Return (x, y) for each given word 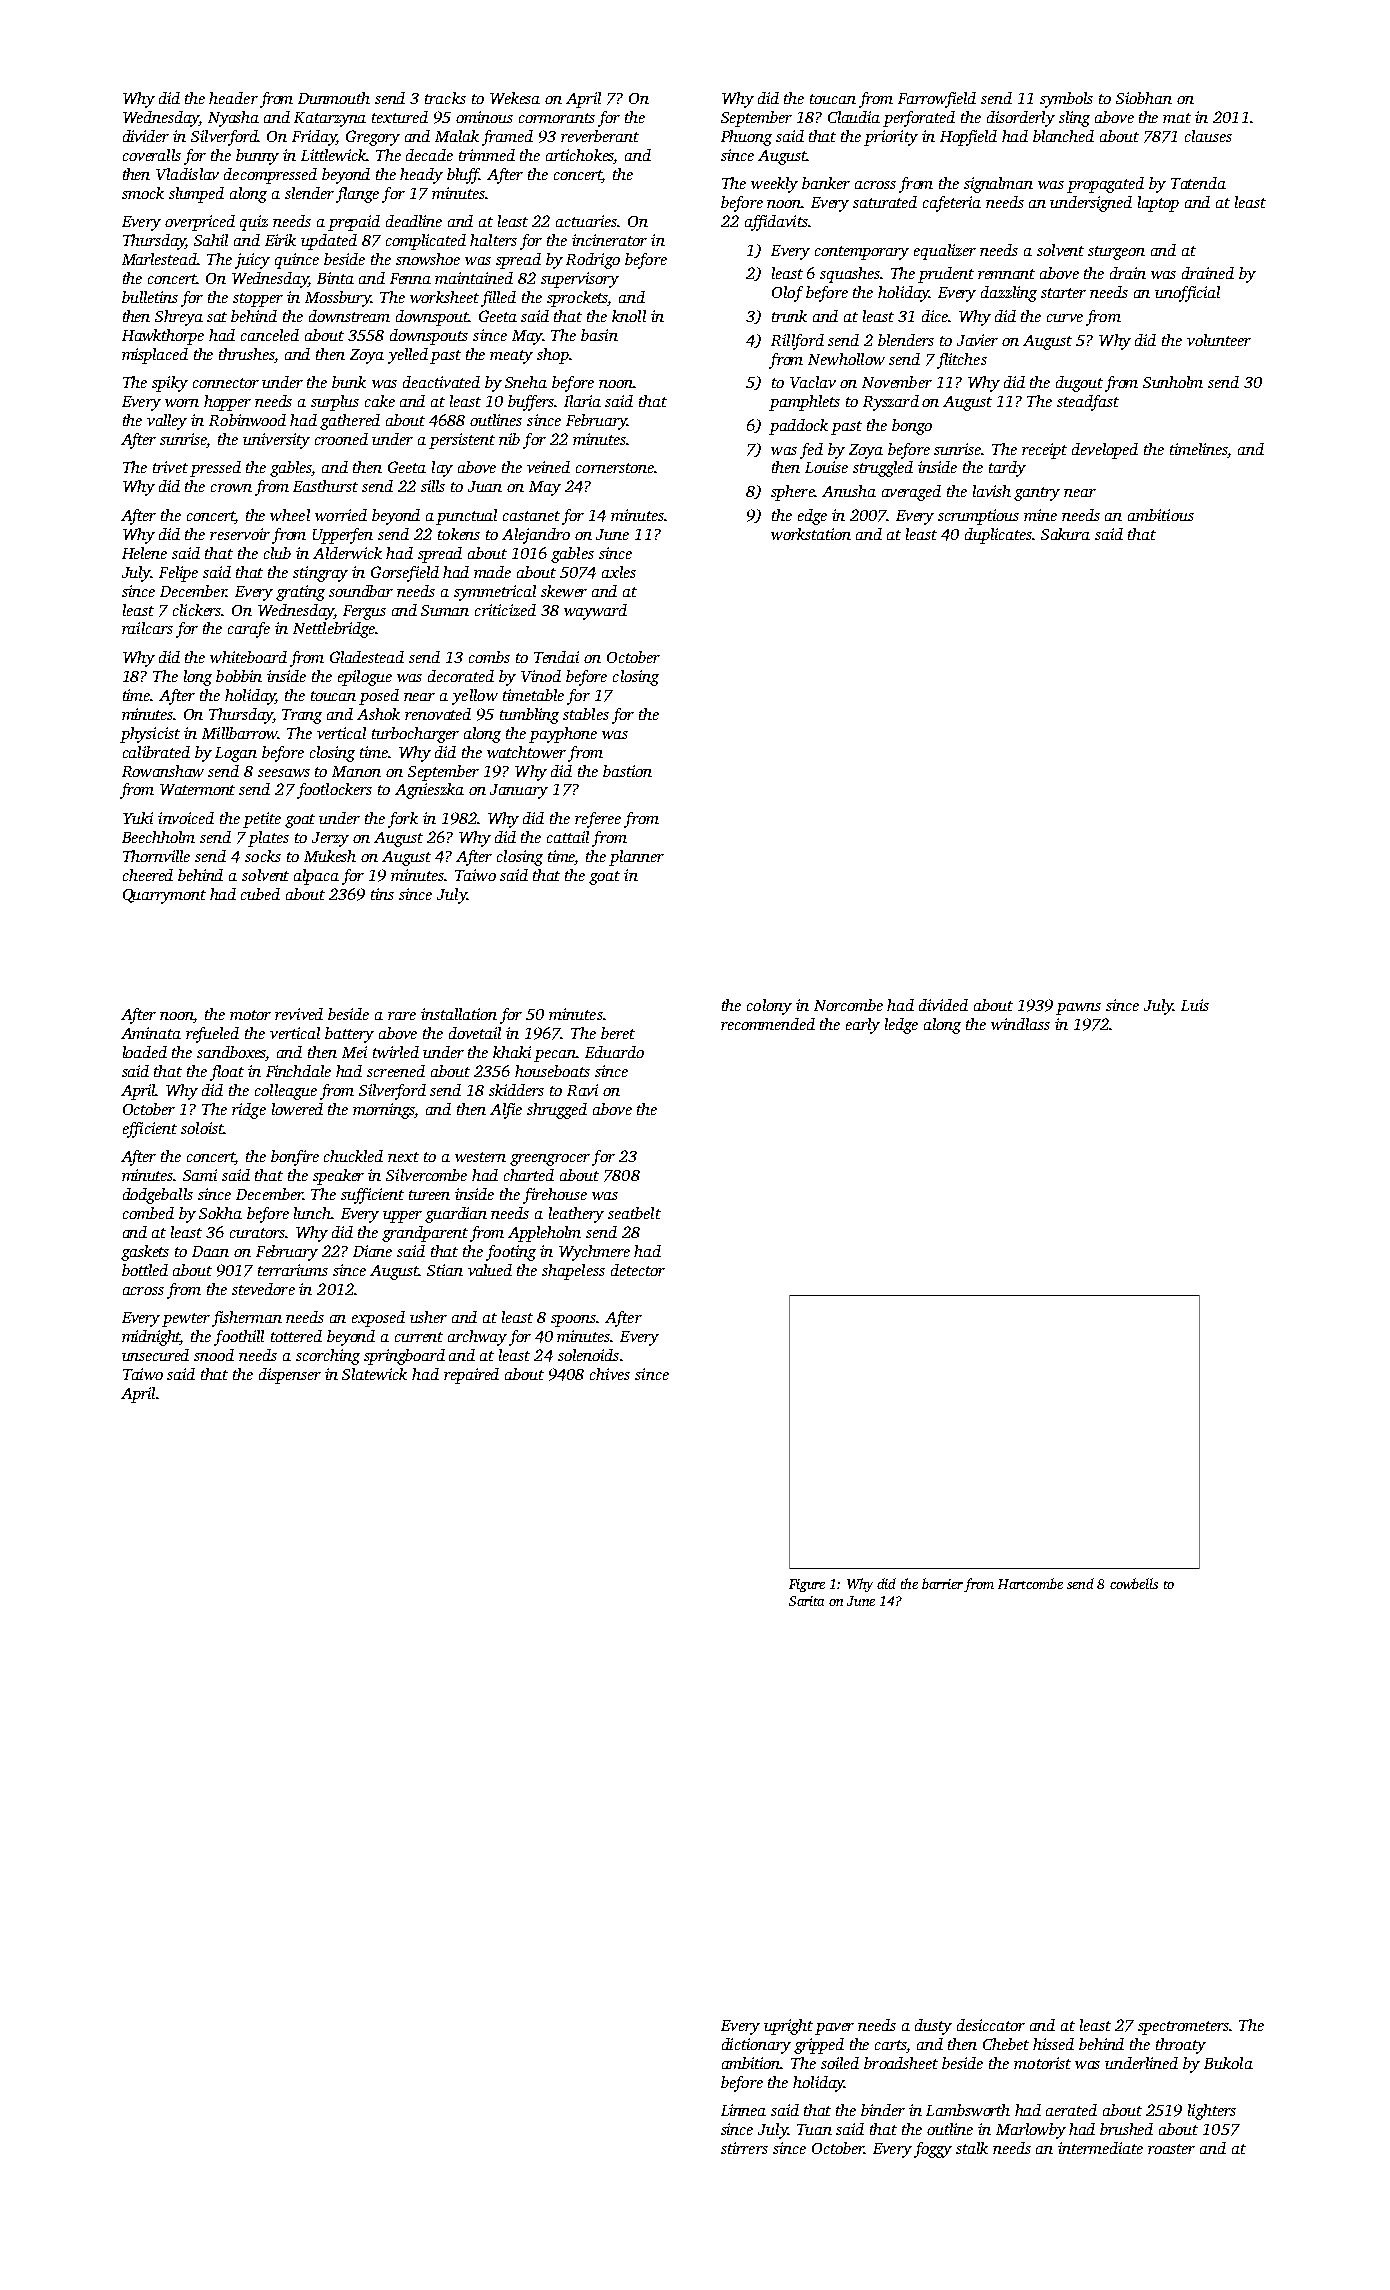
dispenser (290, 1376)
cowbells (1134, 1583)
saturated (885, 202)
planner (636, 858)
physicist (150, 735)
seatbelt (634, 1213)
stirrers (744, 2148)
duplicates (999, 536)
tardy (1007, 469)
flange (357, 195)
